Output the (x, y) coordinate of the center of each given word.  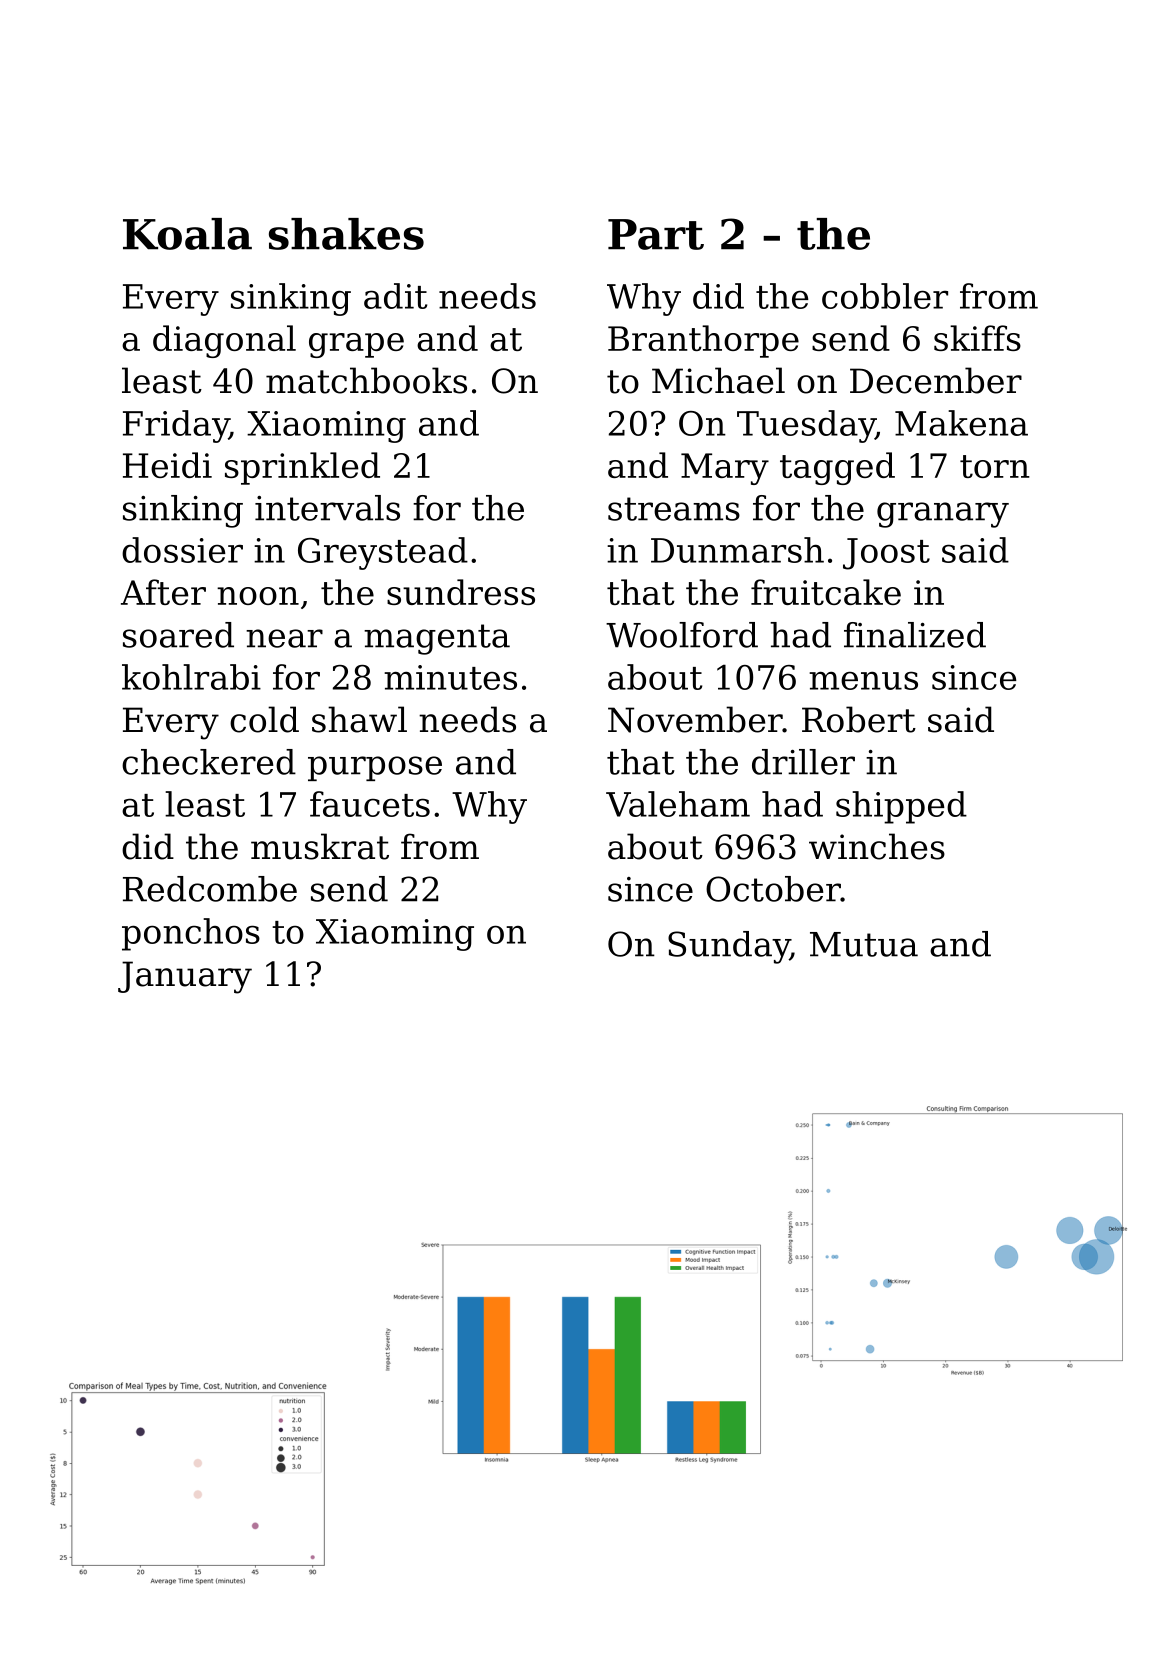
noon (258, 596)
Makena (961, 423)
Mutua (864, 944)
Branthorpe (703, 341)
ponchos (191, 934)
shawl (359, 719)
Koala (187, 234)
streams (674, 509)
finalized (915, 635)
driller (803, 762)
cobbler (885, 296)
